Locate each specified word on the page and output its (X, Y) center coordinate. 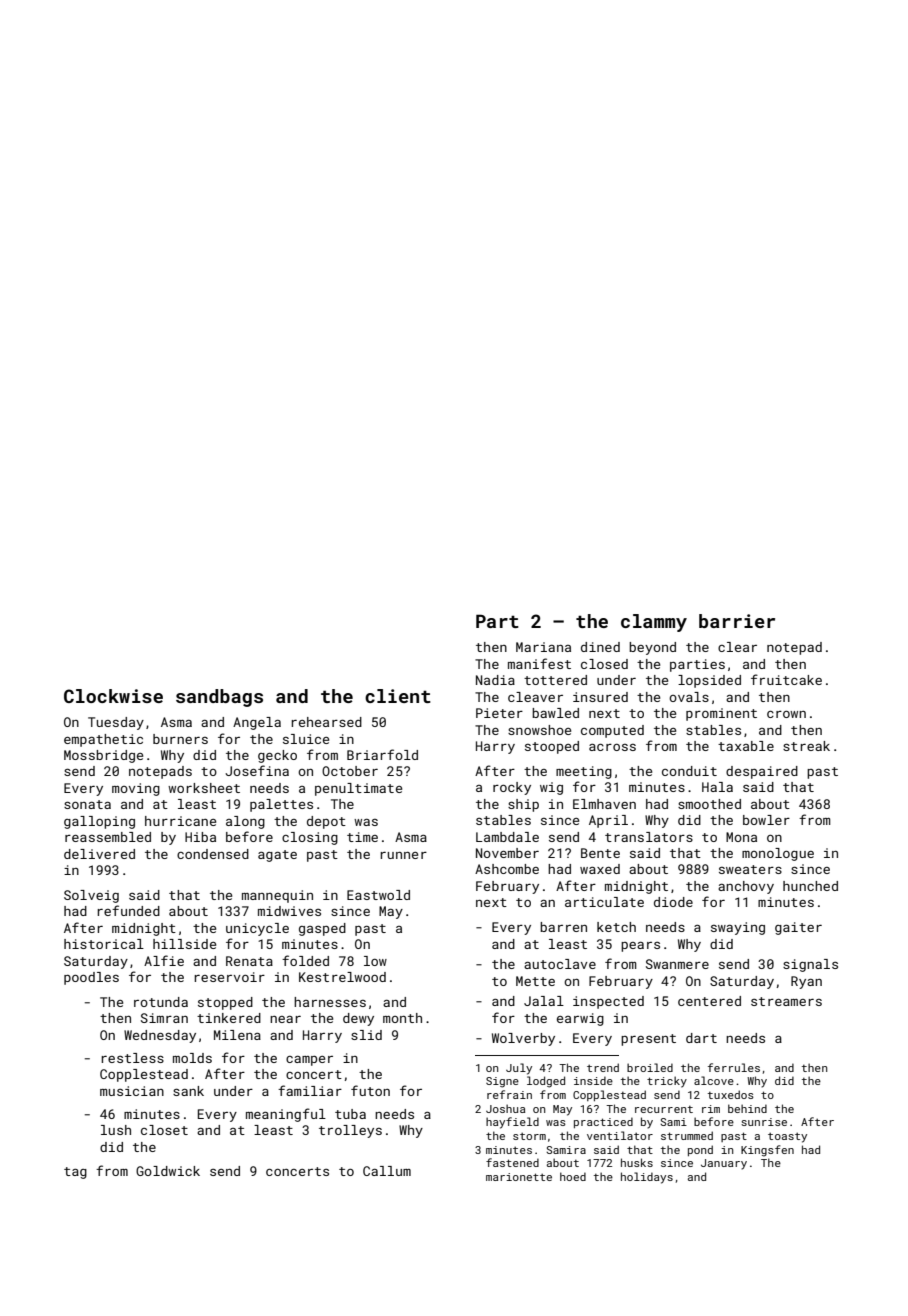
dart (701, 1038)
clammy (654, 623)
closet (164, 1130)
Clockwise (113, 696)
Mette (535, 981)
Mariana (543, 647)
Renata (249, 961)
